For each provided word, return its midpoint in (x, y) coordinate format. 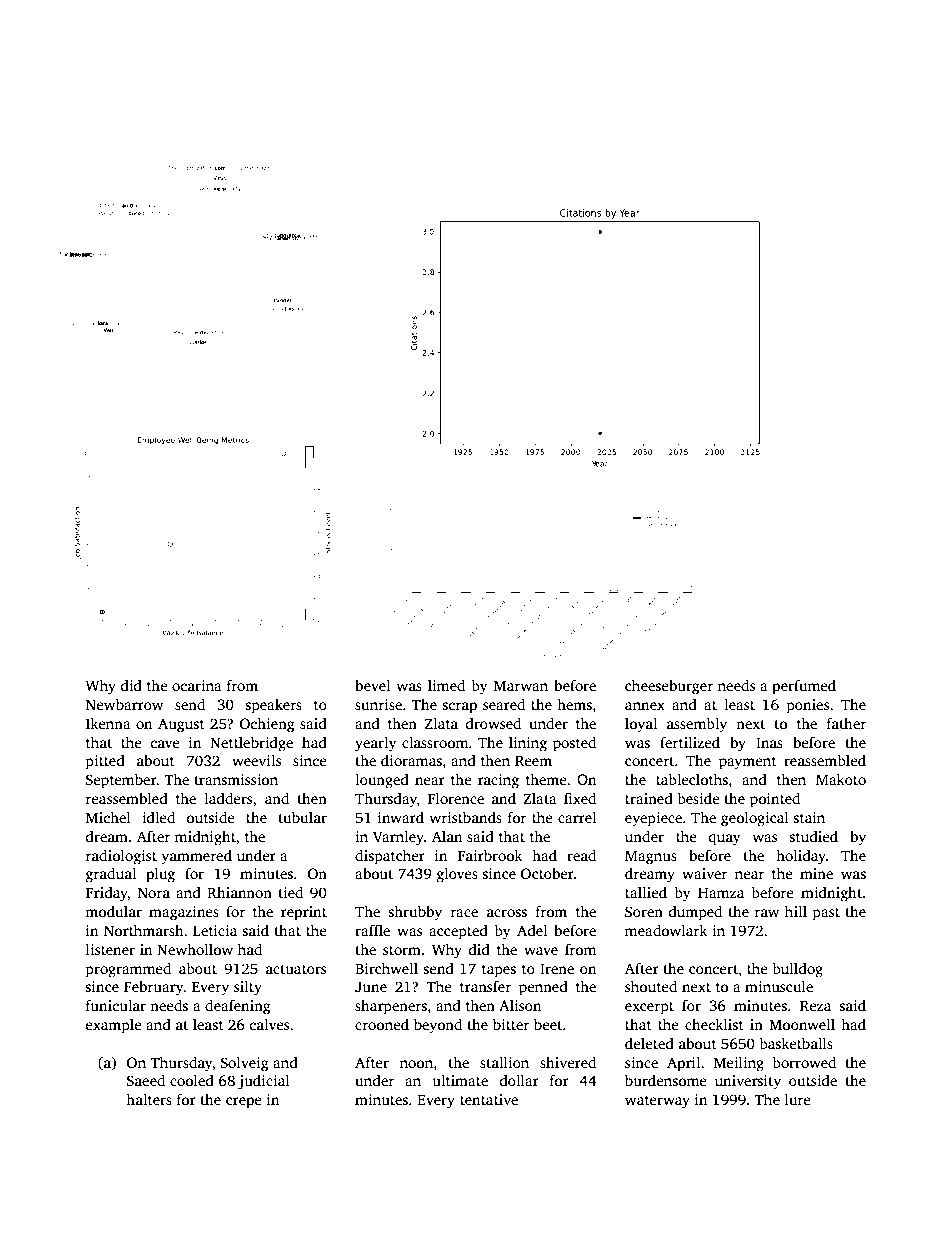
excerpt (649, 1008)
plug (160, 875)
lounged (382, 781)
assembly (697, 725)
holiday (801, 857)
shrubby (415, 913)
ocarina (197, 685)
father (846, 723)
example (114, 1026)
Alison (520, 1005)
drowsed (493, 723)
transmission (236, 779)
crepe (244, 1103)
